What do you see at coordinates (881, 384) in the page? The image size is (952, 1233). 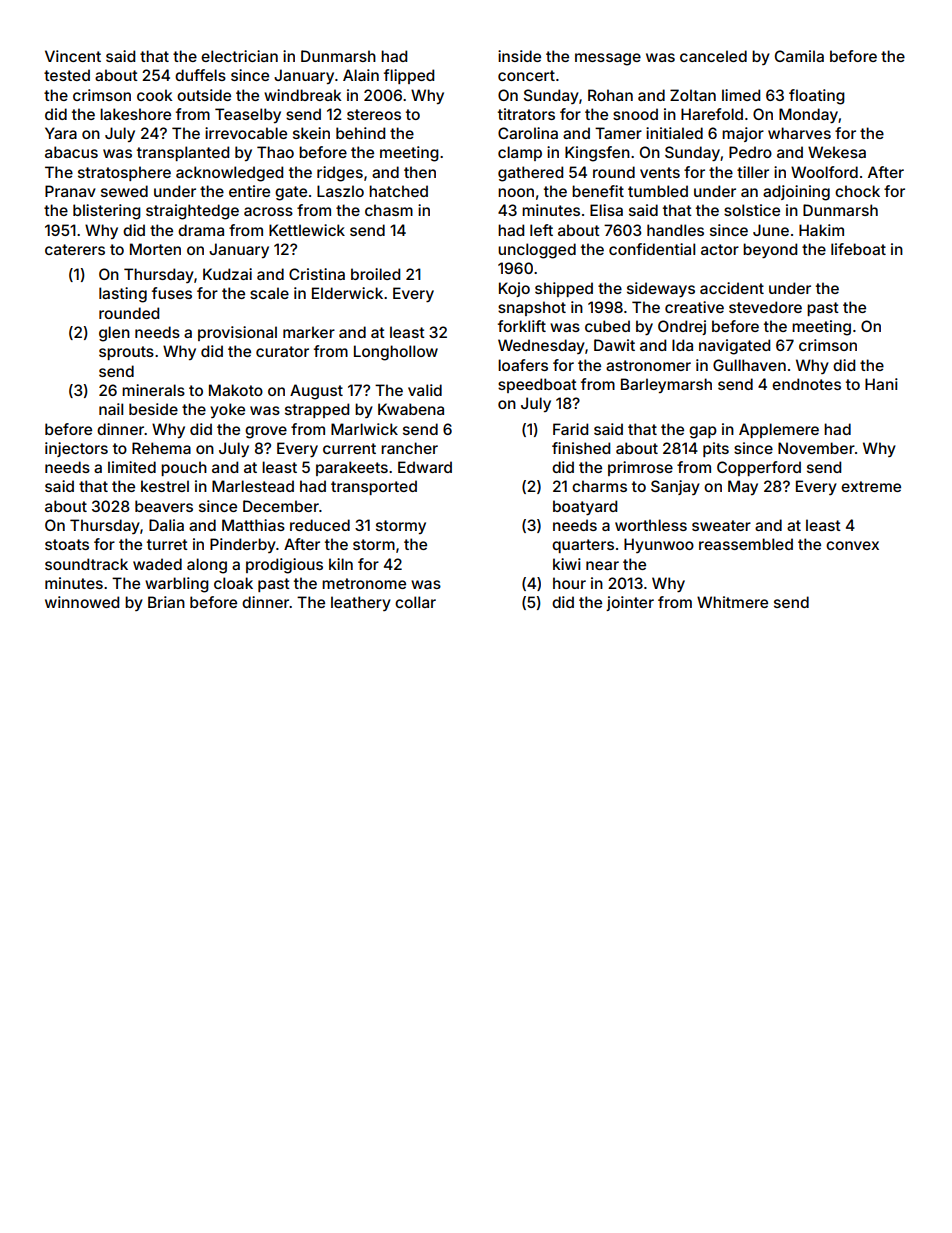 I see `Hani` at bounding box center [881, 384].
